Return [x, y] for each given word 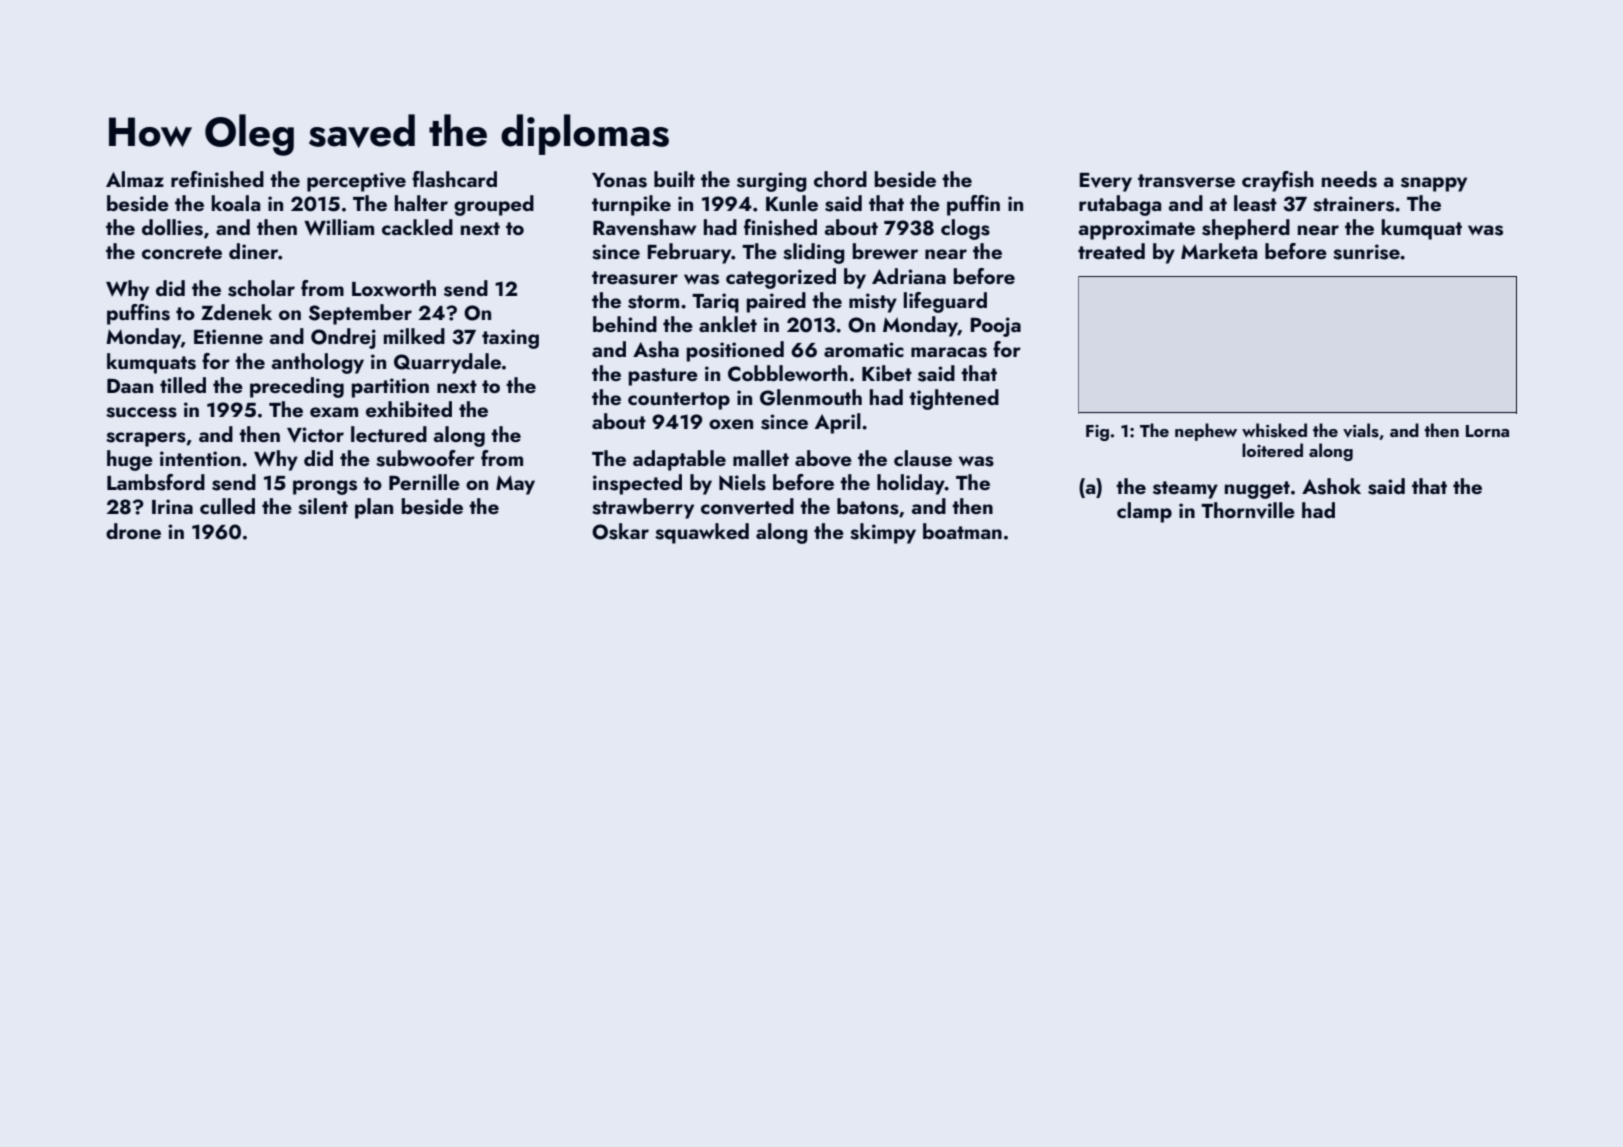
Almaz [135, 179]
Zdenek [236, 312]
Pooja [995, 327]
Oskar [620, 531]
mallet [761, 458]
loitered [1272, 450]
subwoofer [425, 458]
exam [334, 412]
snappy [1434, 184]
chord [840, 179]
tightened [954, 399]
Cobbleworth [788, 373]
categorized [781, 278]
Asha [656, 349]
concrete [182, 252]
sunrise [1366, 252]
